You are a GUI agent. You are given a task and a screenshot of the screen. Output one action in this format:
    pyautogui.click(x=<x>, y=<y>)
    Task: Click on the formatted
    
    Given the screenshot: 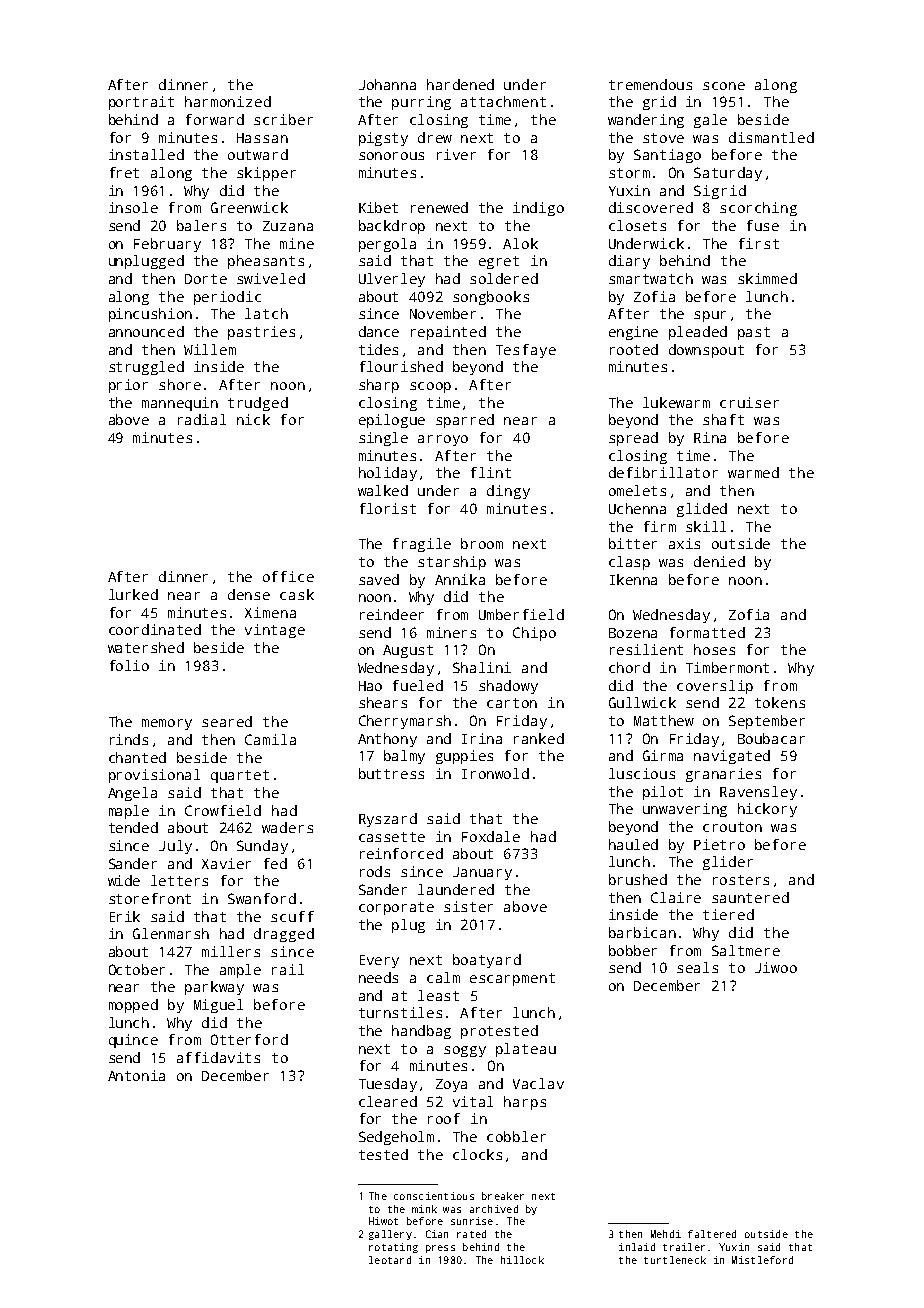 What is the action you would take?
    pyautogui.click(x=707, y=632)
